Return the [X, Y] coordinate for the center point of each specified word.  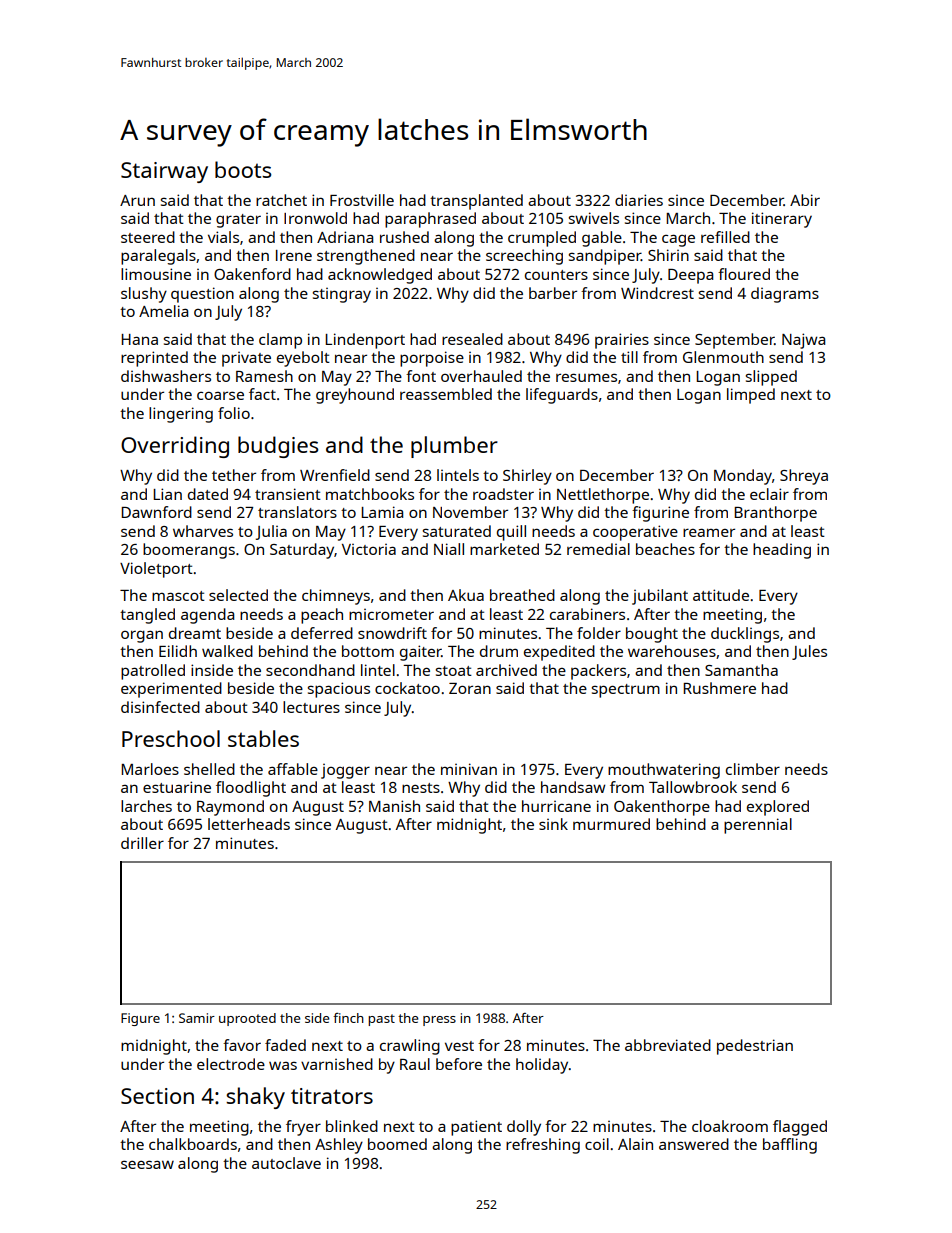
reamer [709, 532]
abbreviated [668, 1045]
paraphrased [430, 220]
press [439, 1021]
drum [499, 651]
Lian [167, 494]
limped [751, 396]
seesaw [147, 1164]
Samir [197, 1018]
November [470, 512]
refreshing [543, 1146]
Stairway [164, 172]
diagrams [785, 295]
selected [238, 595]
